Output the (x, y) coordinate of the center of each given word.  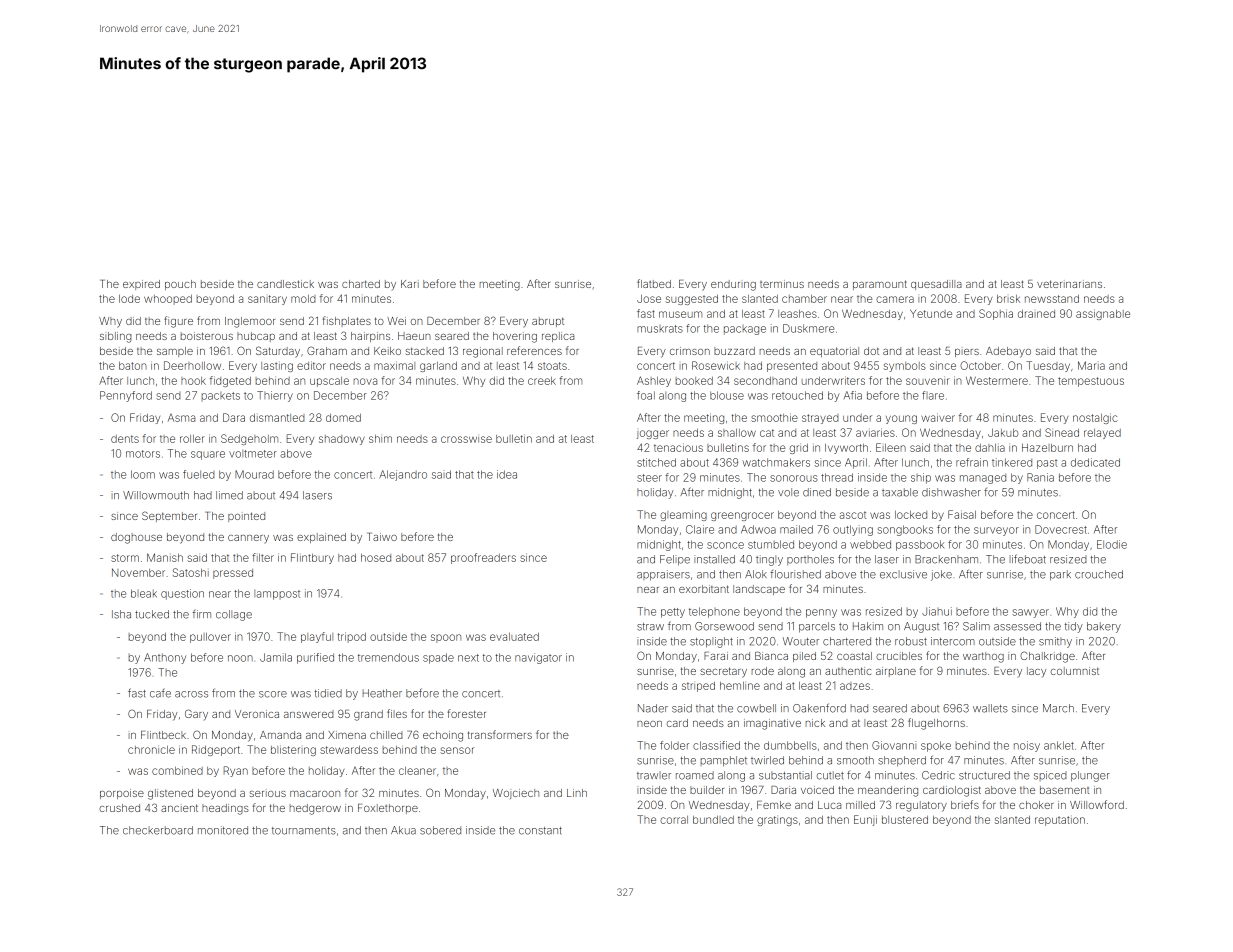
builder (707, 790)
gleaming (683, 515)
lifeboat (1028, 559)
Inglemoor (250, 322)
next (468, 658)
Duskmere (808, 328)
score (273, 694)
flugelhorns (936, 724)
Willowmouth (156, 495)
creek (542, 381)
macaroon (315, 794)
